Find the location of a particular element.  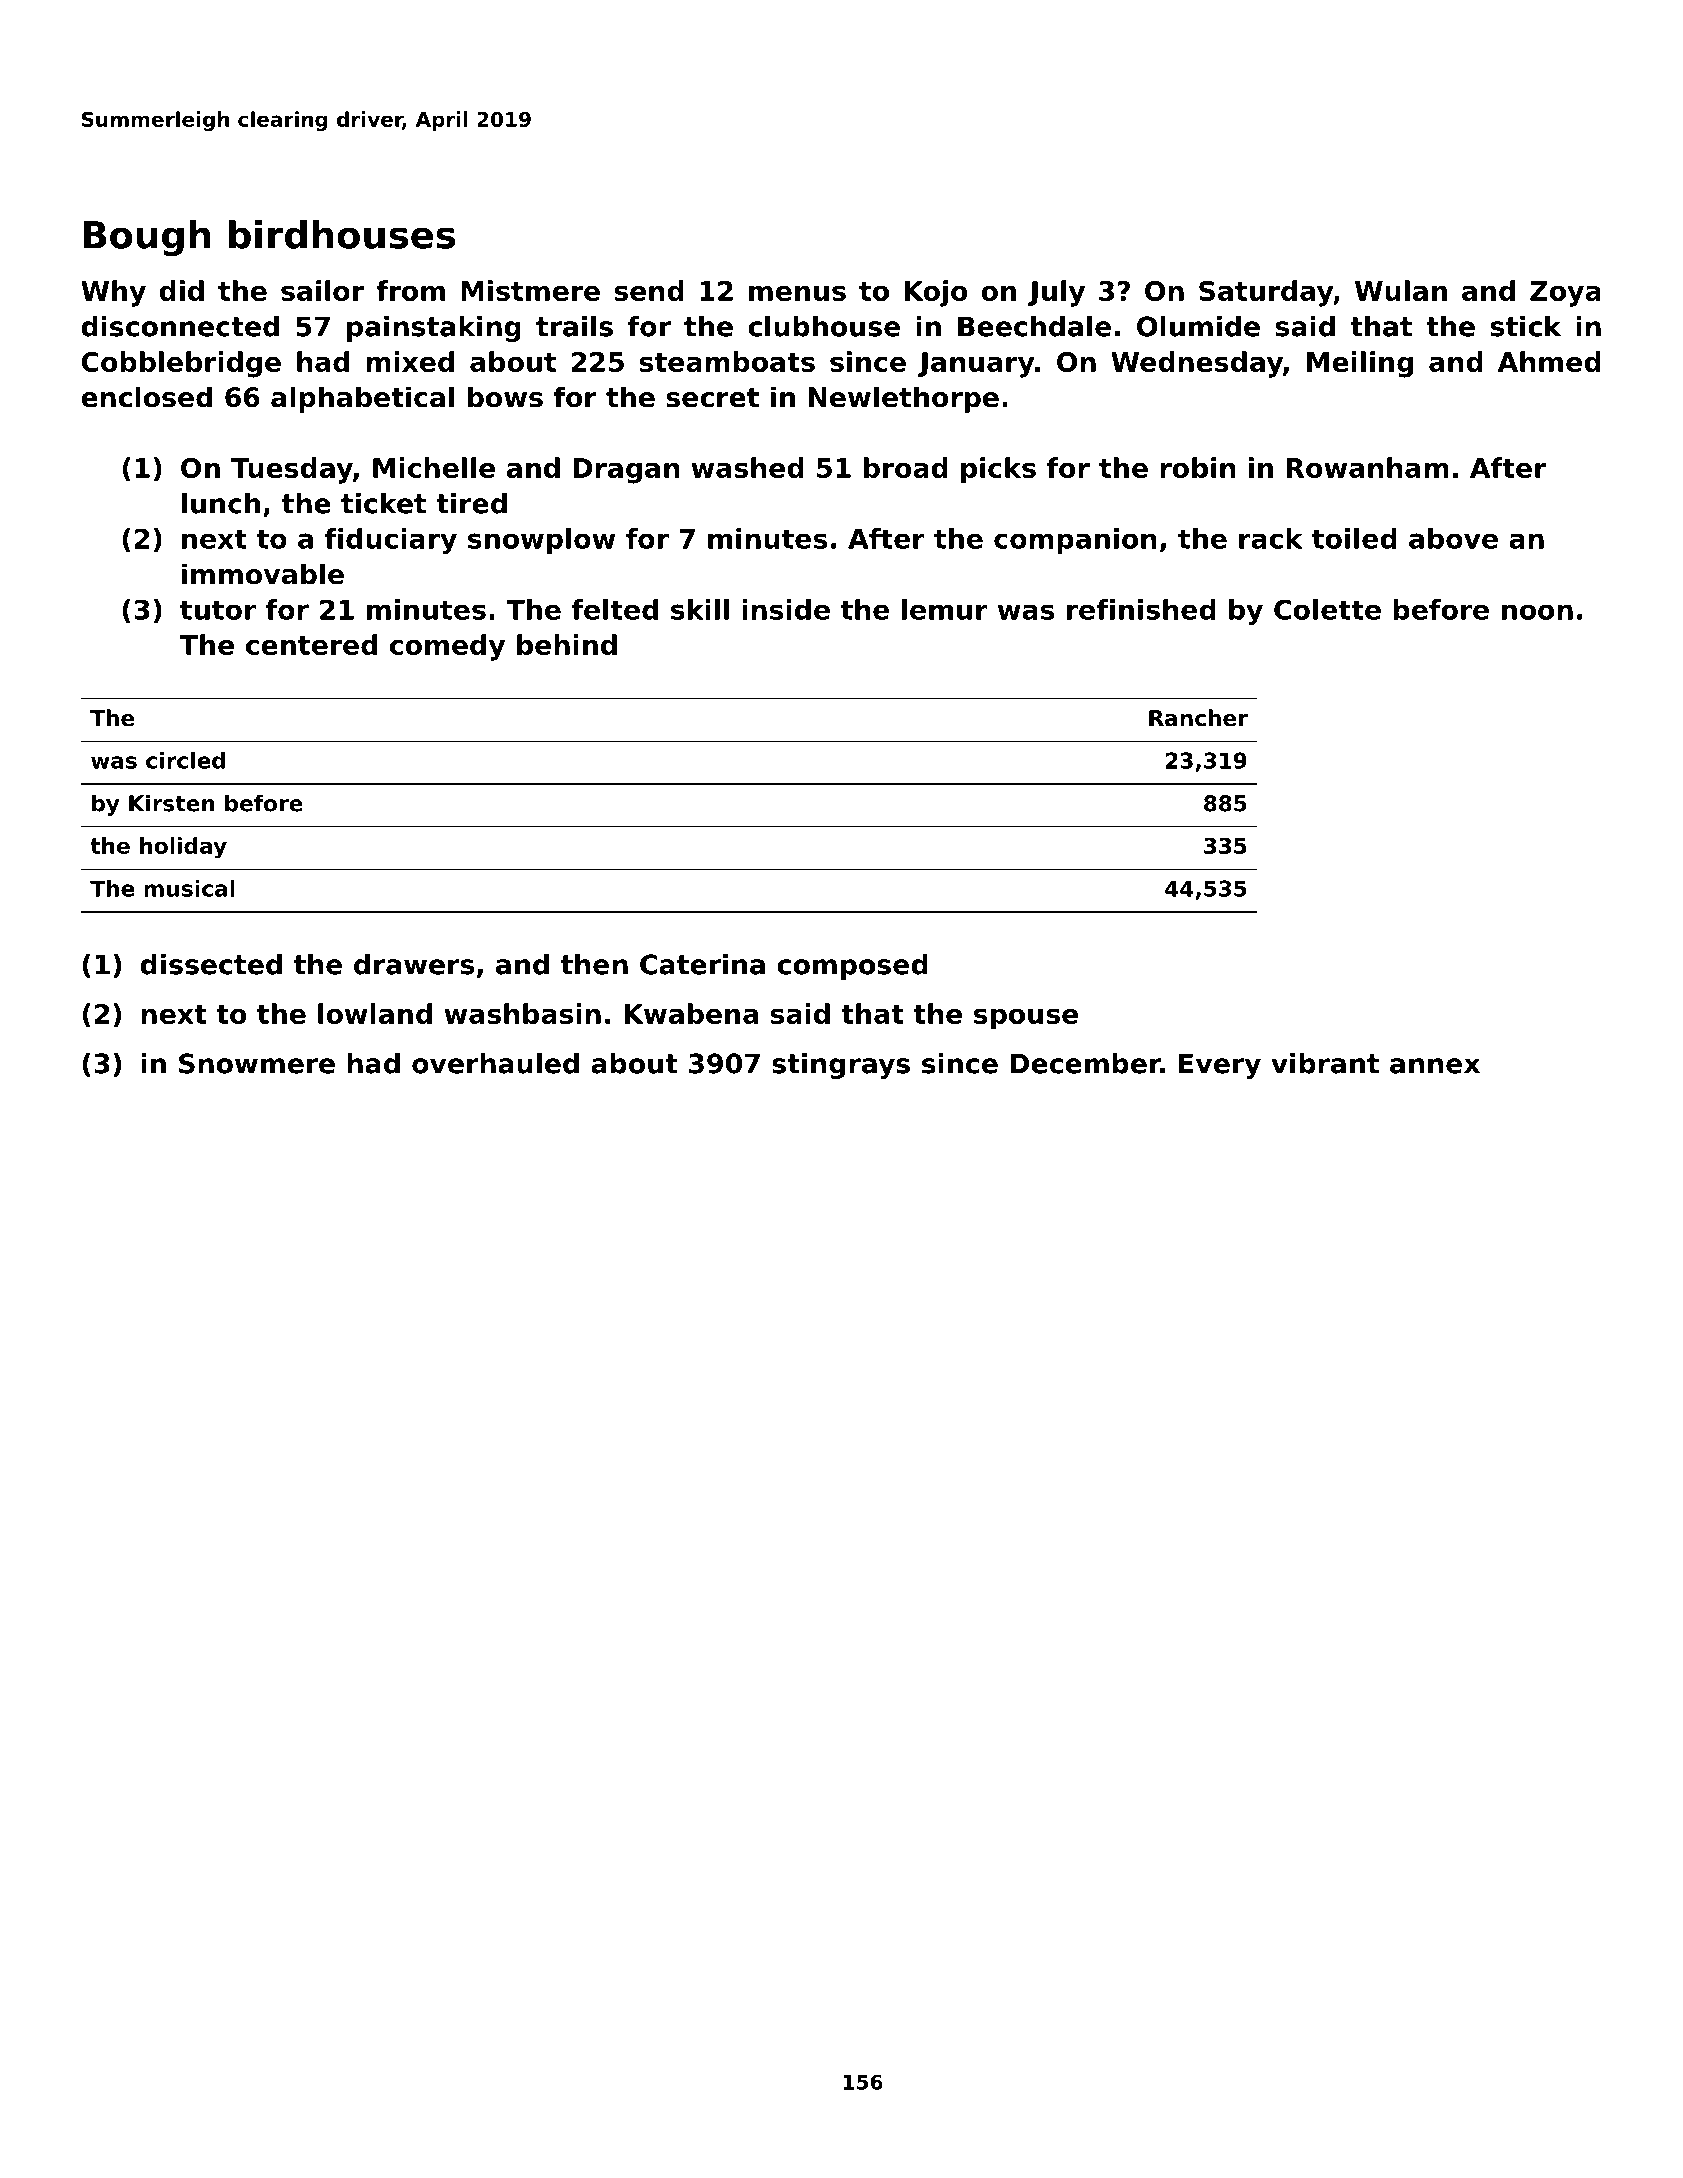

lemur is located at coordinates (945, 609).
